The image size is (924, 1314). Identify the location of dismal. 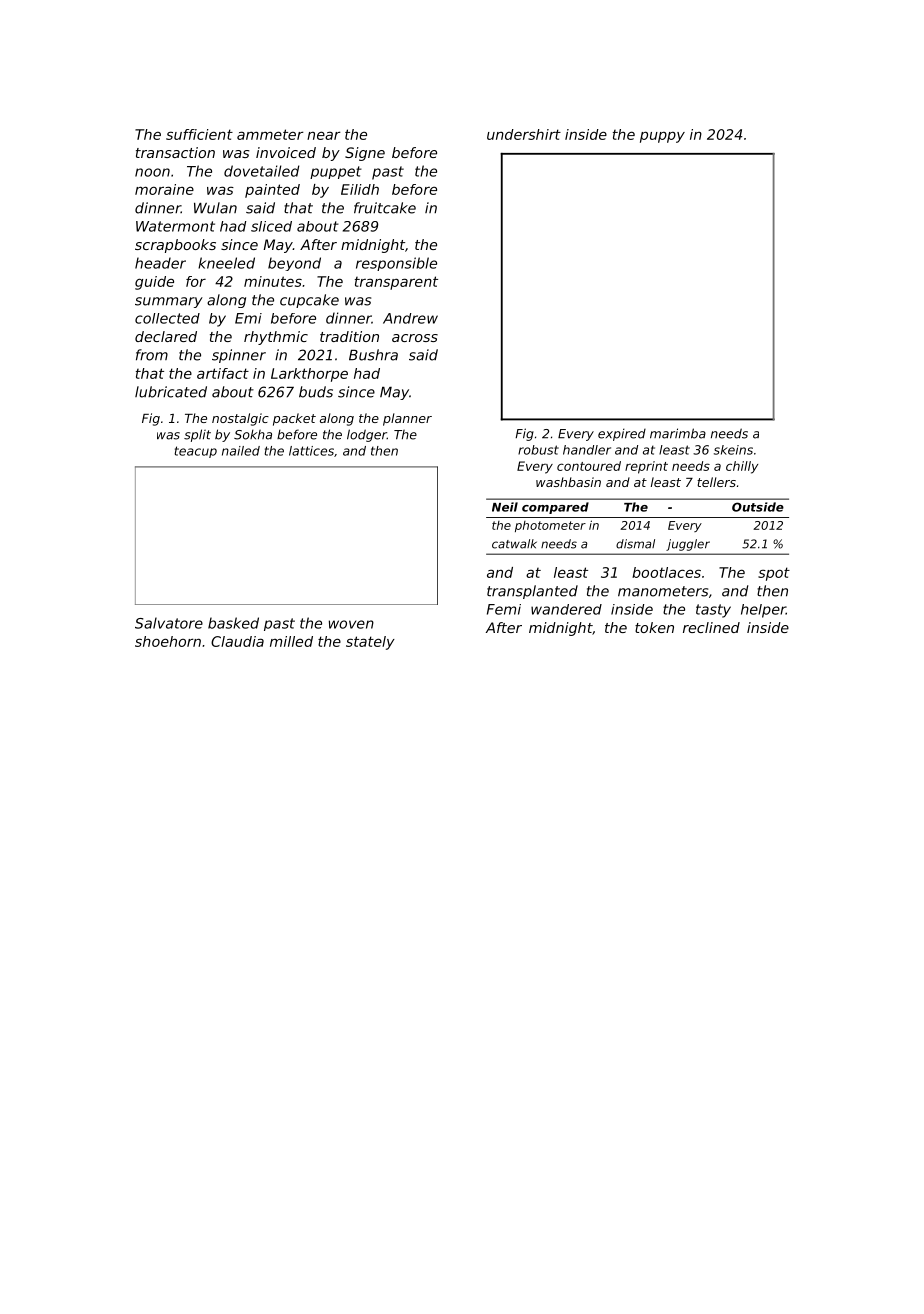
(635, 544).
